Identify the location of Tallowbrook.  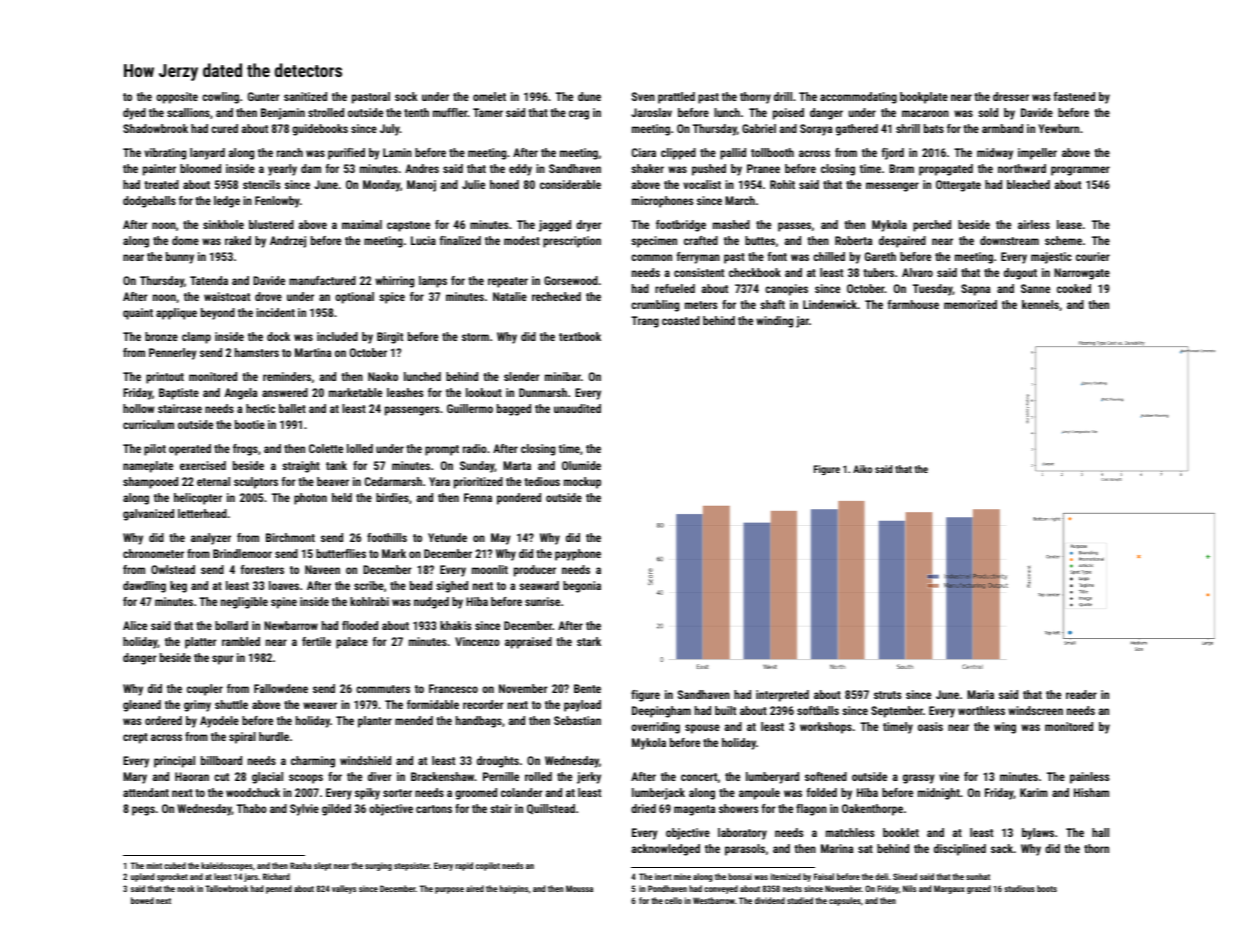
(227, 888).
